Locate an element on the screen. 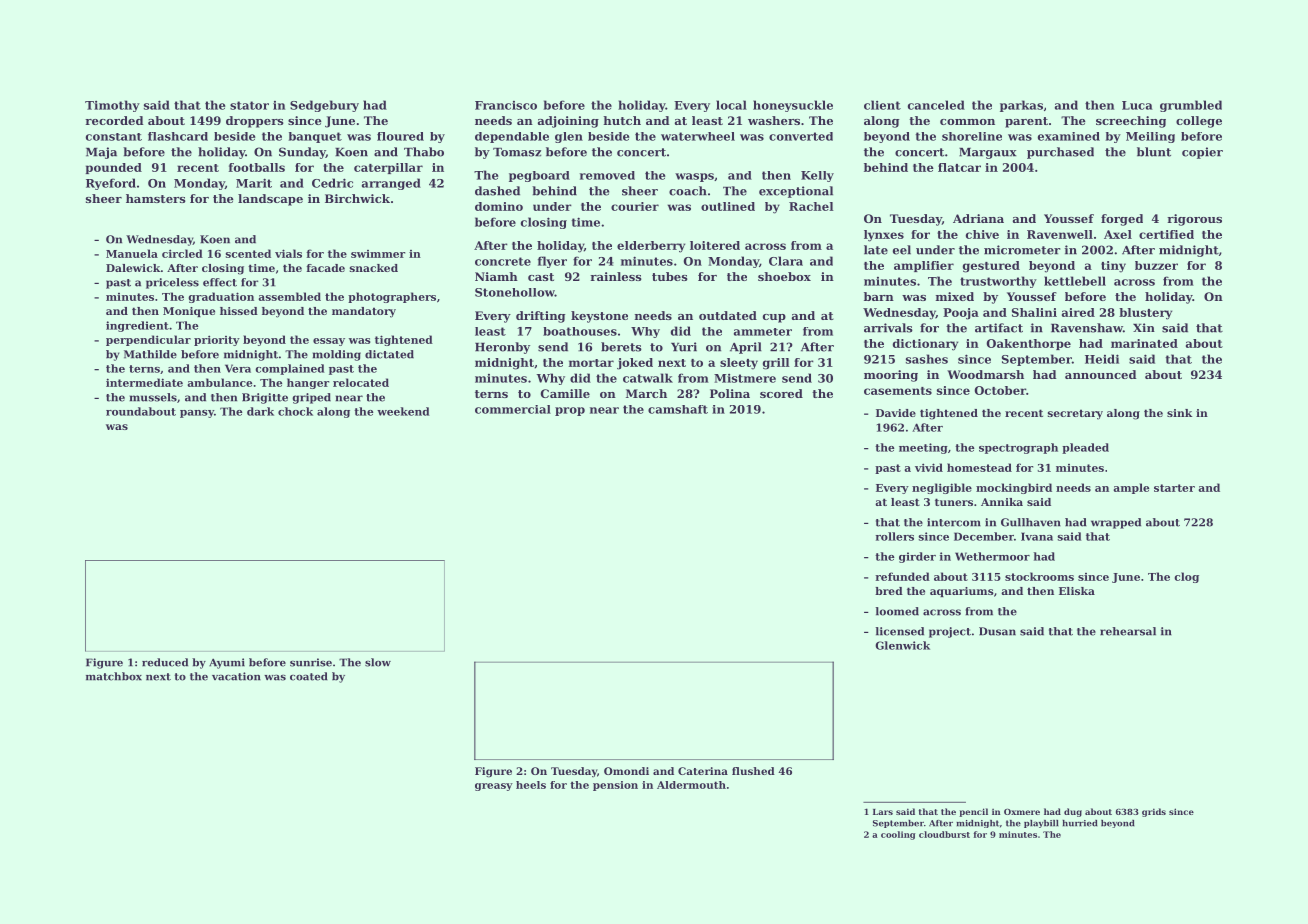 This screenshot has height=924, width=1308. Stonehollow is located at coordinates (515, 292).
